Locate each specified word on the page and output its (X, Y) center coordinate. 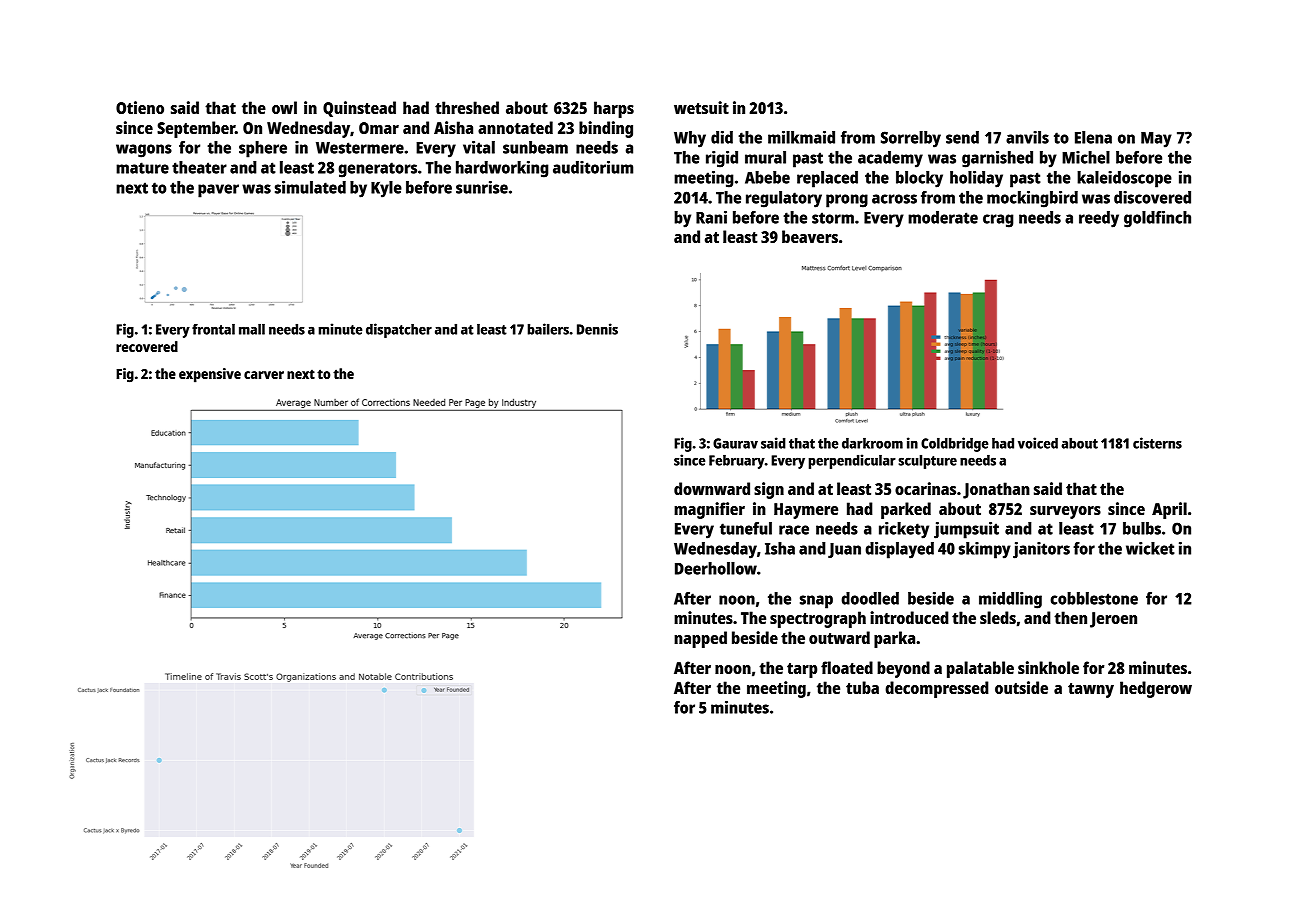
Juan (844, 550)
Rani (711, 217)
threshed (467, 107)
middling (1010, 600)
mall (252, 329)
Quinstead (359, 109)
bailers (548, 329)
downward (712, 488)
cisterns (1157, 443)
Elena (1093, 137)
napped (700, 639)
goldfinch (1157, 219)
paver (218, 191)
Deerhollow (716, 568)
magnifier (709, 510)
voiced (1038, 443)
